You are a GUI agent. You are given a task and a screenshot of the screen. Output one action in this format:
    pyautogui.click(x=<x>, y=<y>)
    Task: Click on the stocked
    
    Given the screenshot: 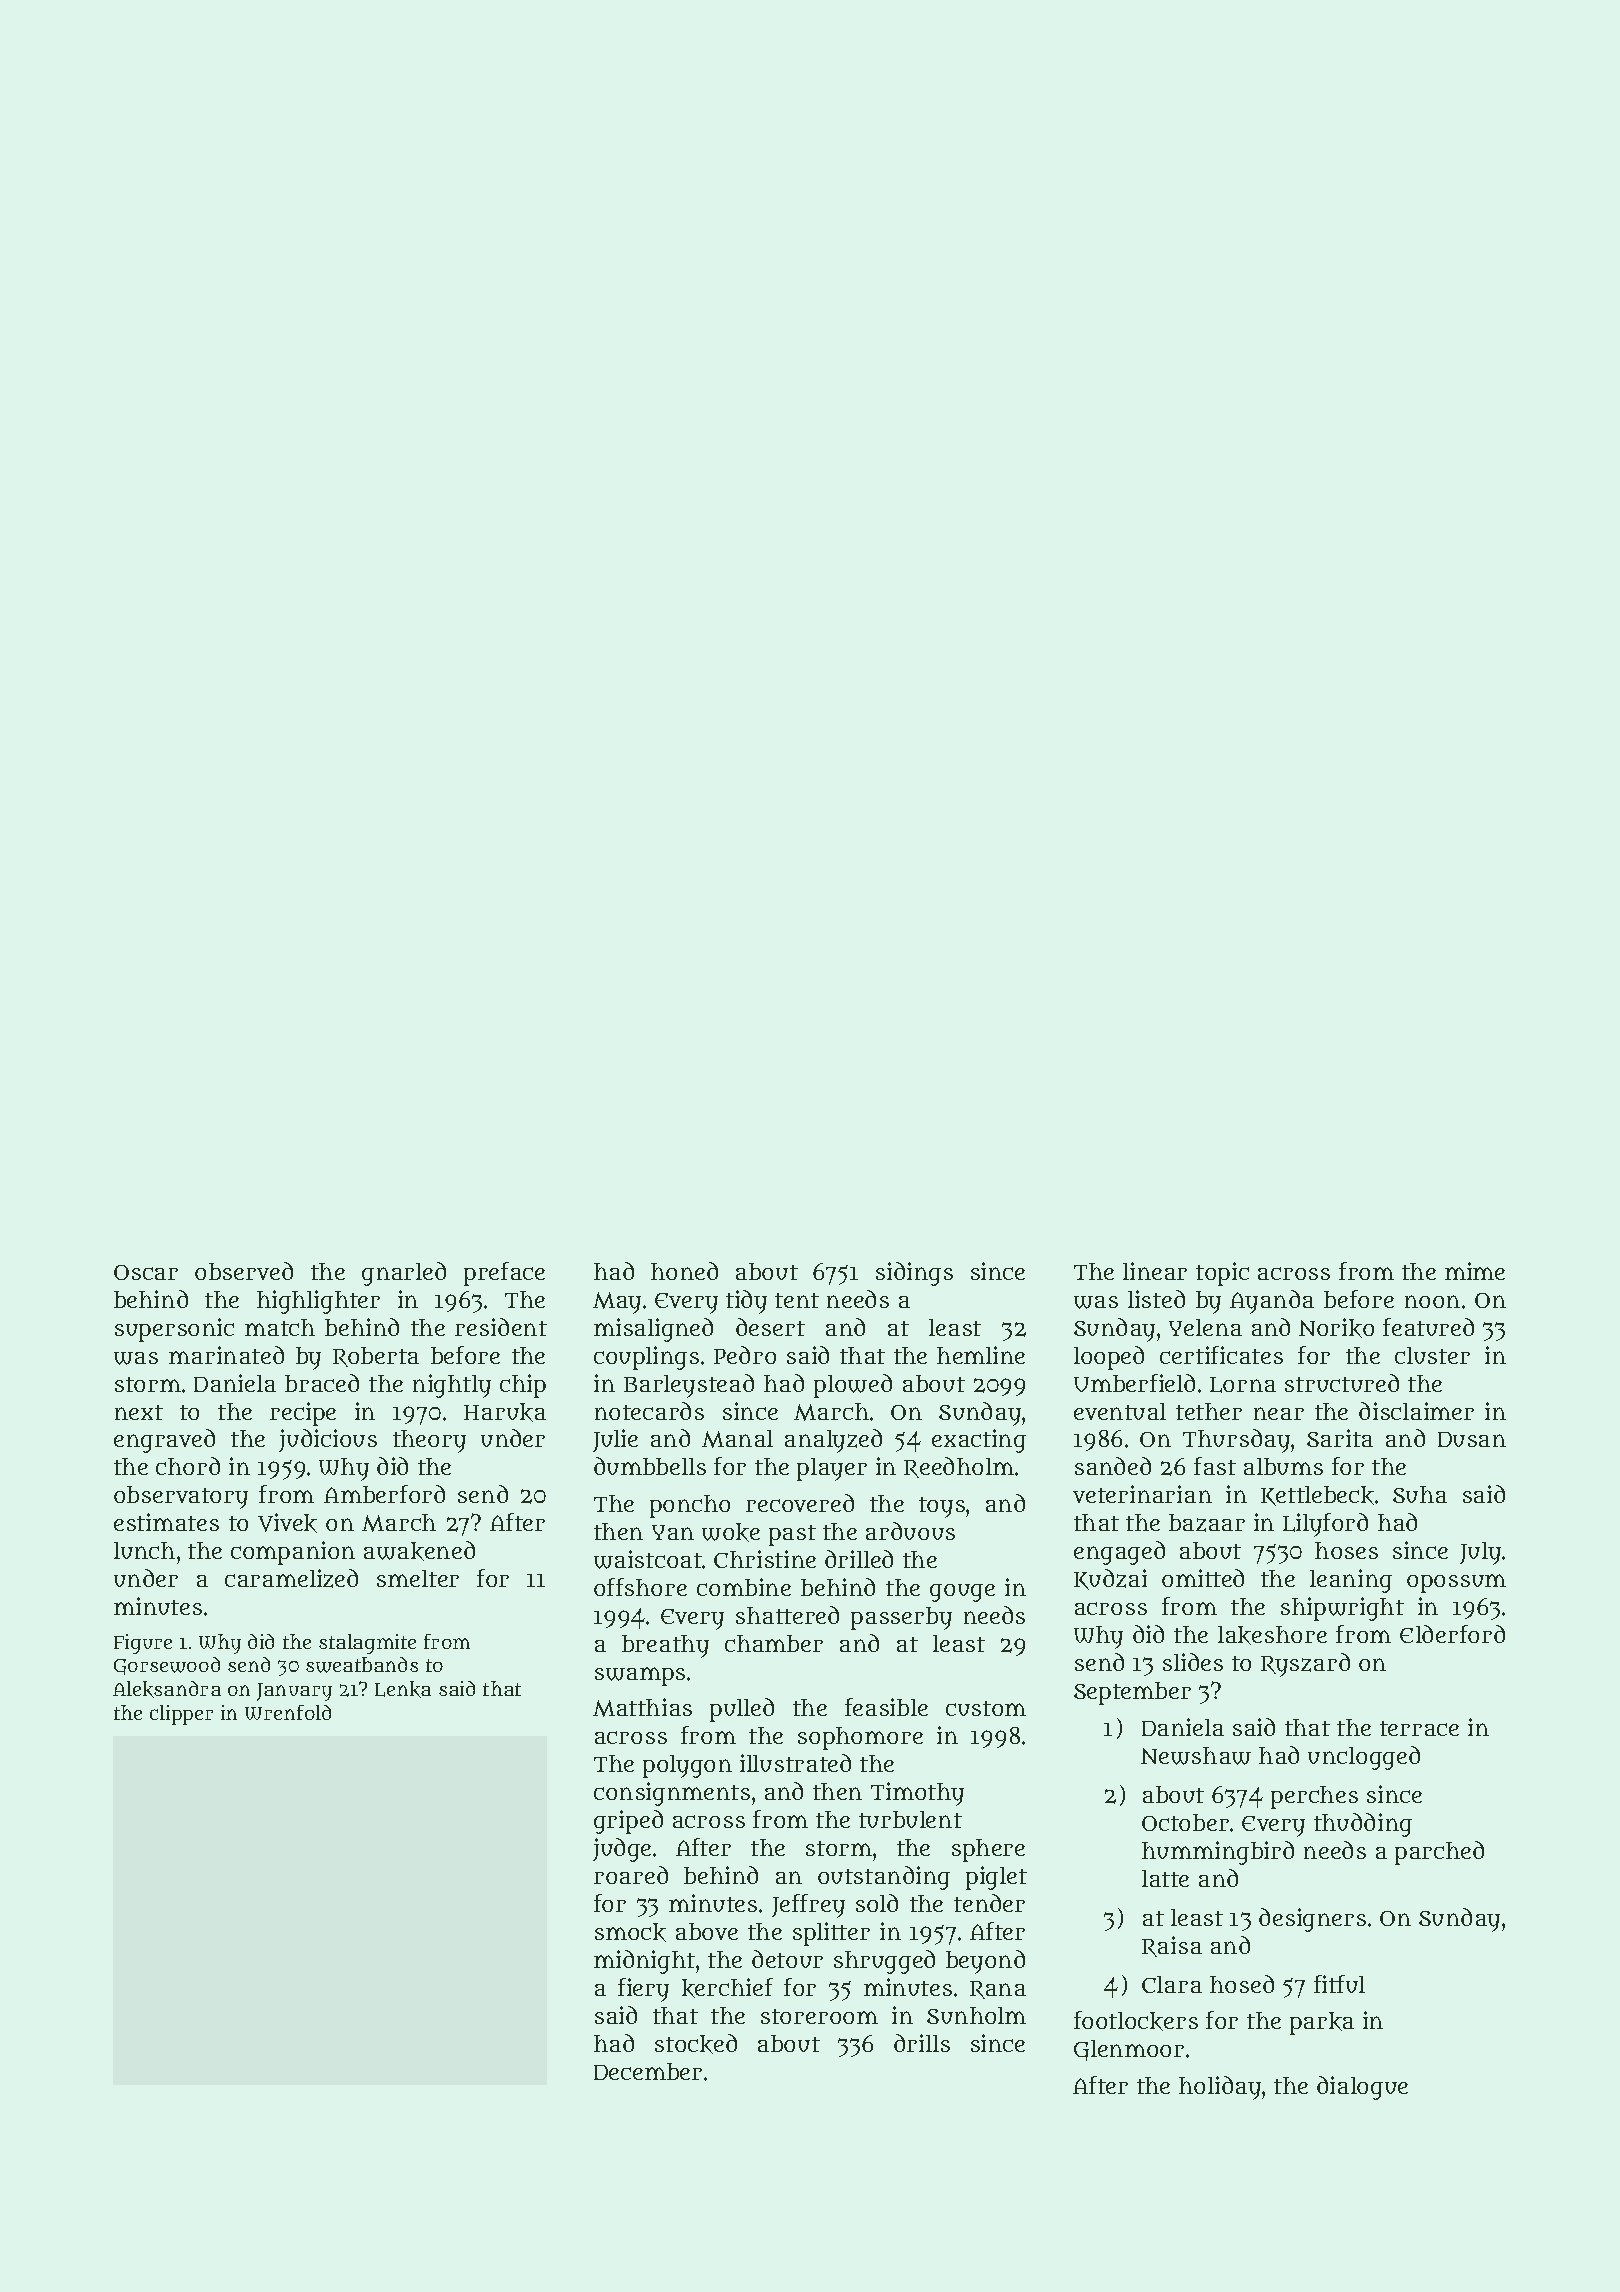 What is the action you would take?
    pyautogui.click(x=696, y=2044)
